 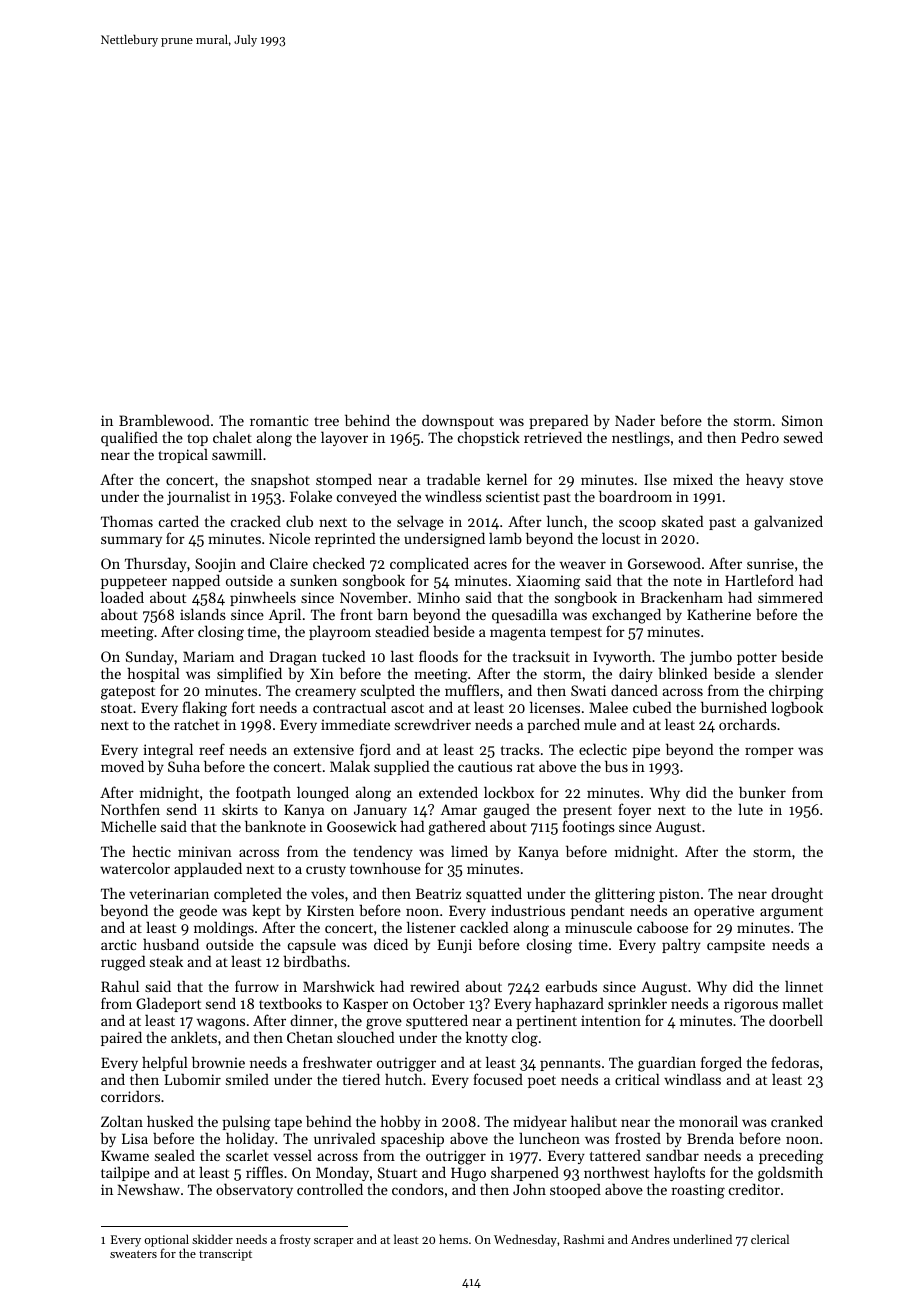 What do you see at coordinates (759, 580) in the document?
I see `Hartleford` at bounding box center [759, 580].
